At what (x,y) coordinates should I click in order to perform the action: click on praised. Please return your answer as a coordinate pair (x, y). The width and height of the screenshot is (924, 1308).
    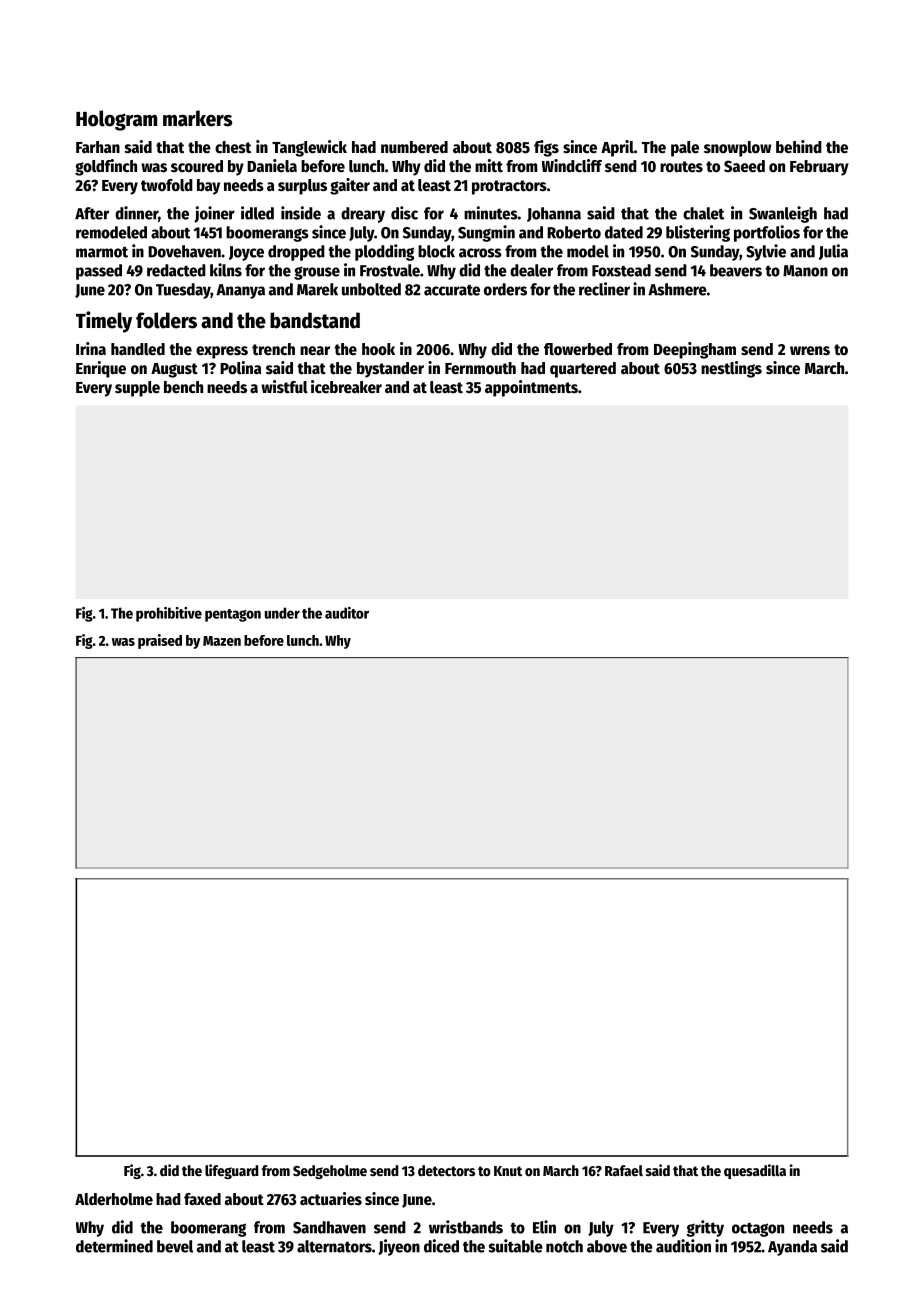
    Looking at the image, I should click on (160, 641).
